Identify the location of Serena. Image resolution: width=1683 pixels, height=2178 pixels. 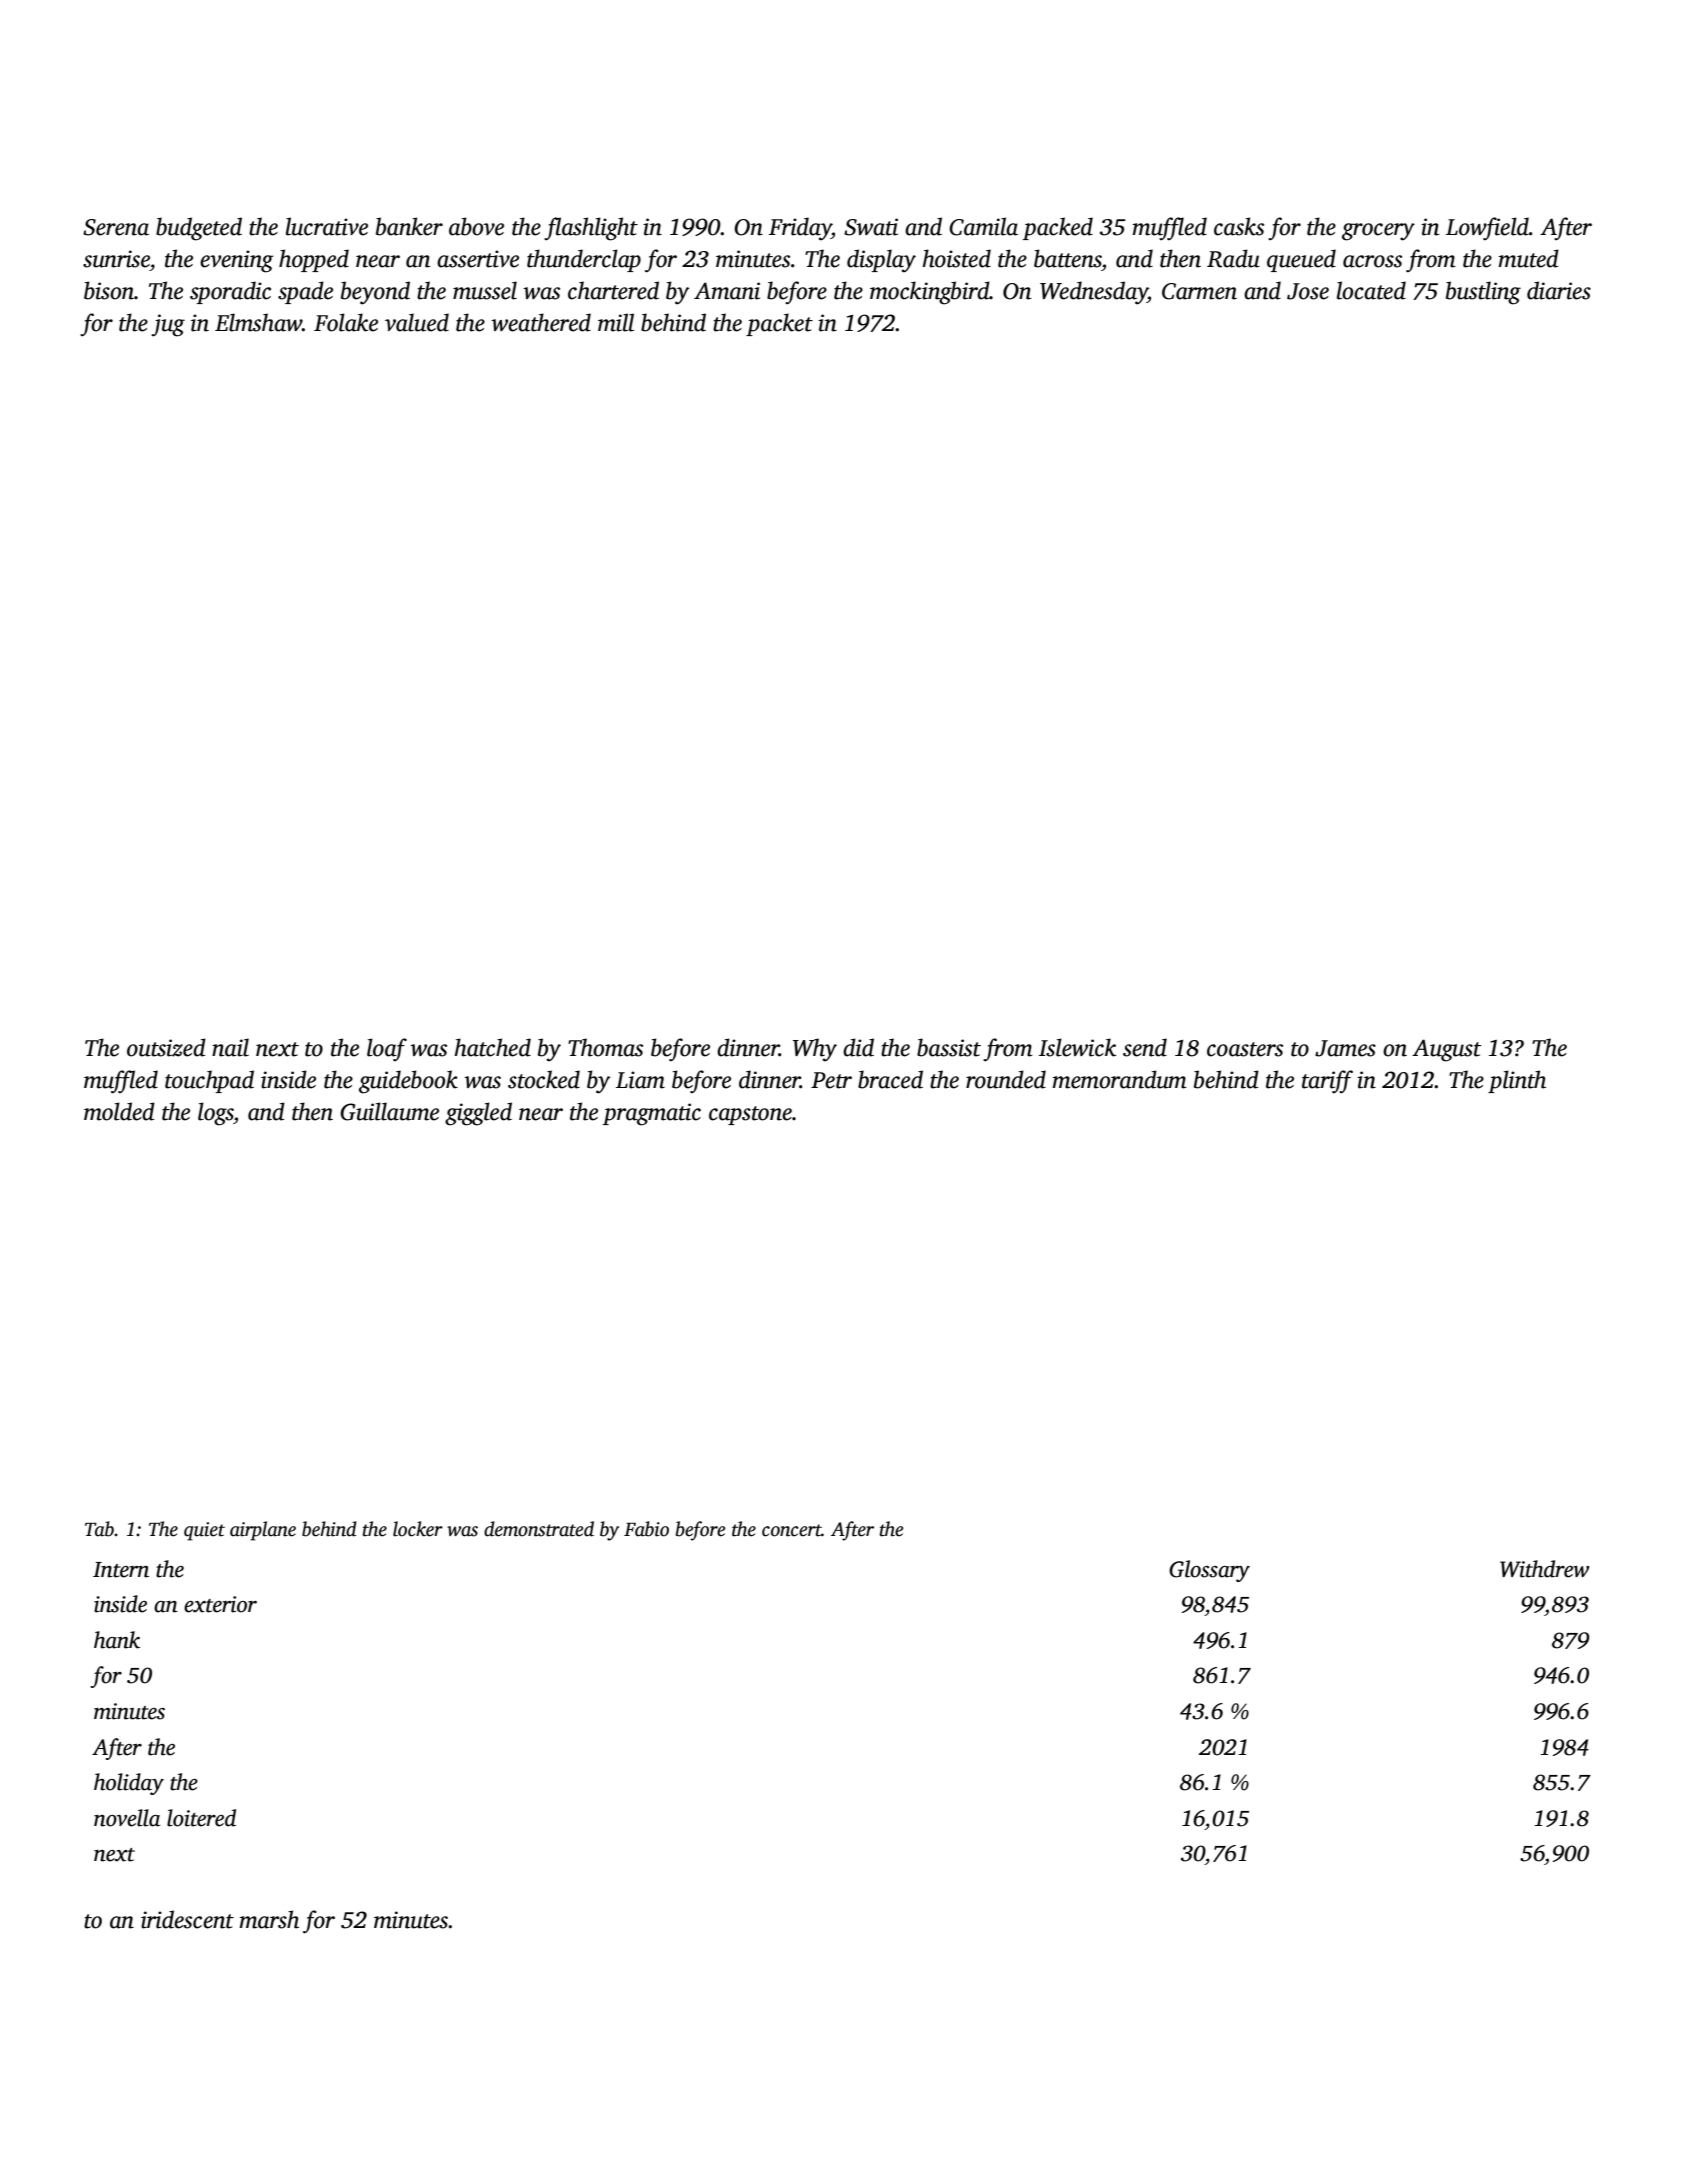
(116, 227).
